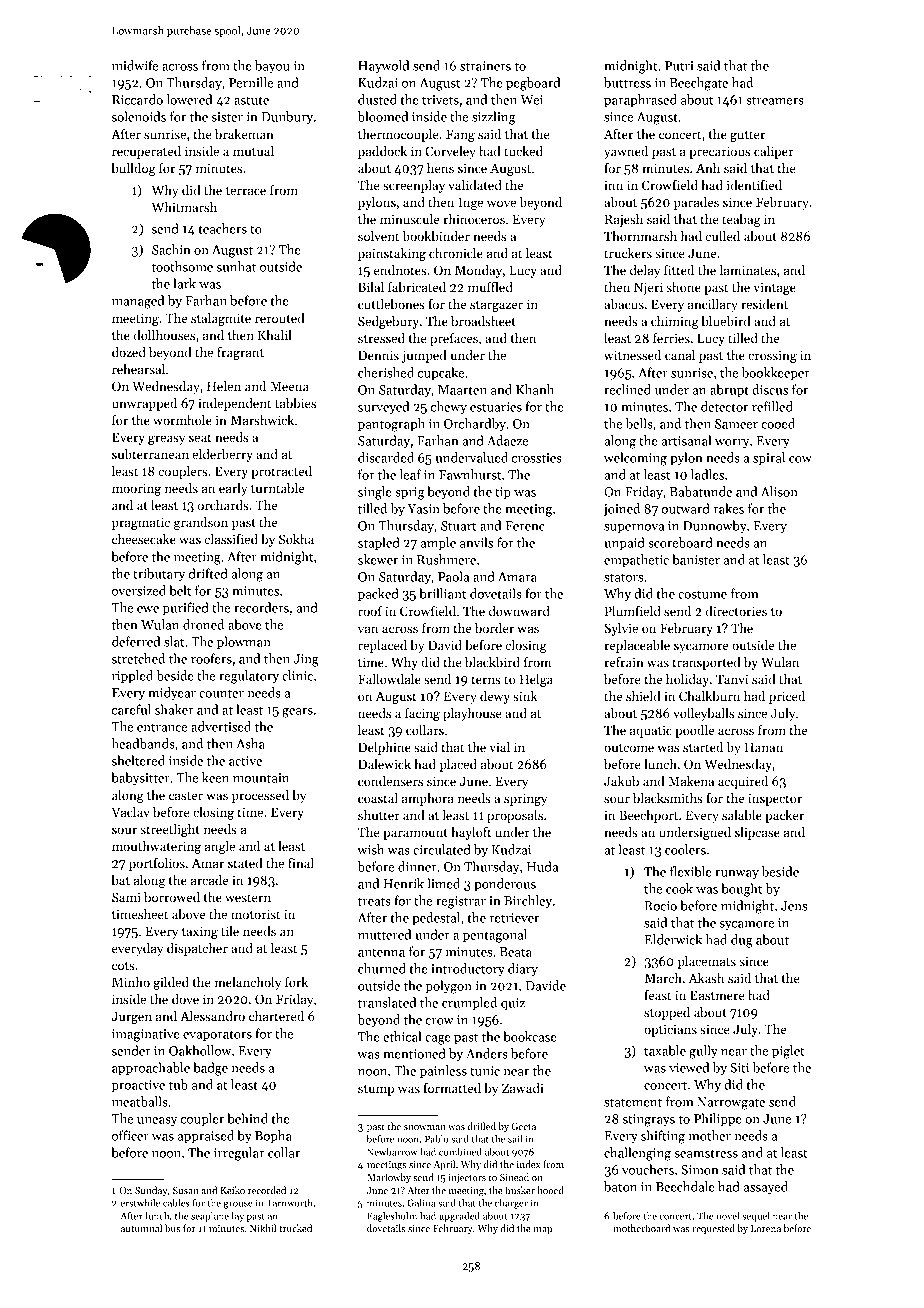 This page has height=1308, width=924. Describe the element at coordinates (754, 185) in the page. I see `identified` at that location.
